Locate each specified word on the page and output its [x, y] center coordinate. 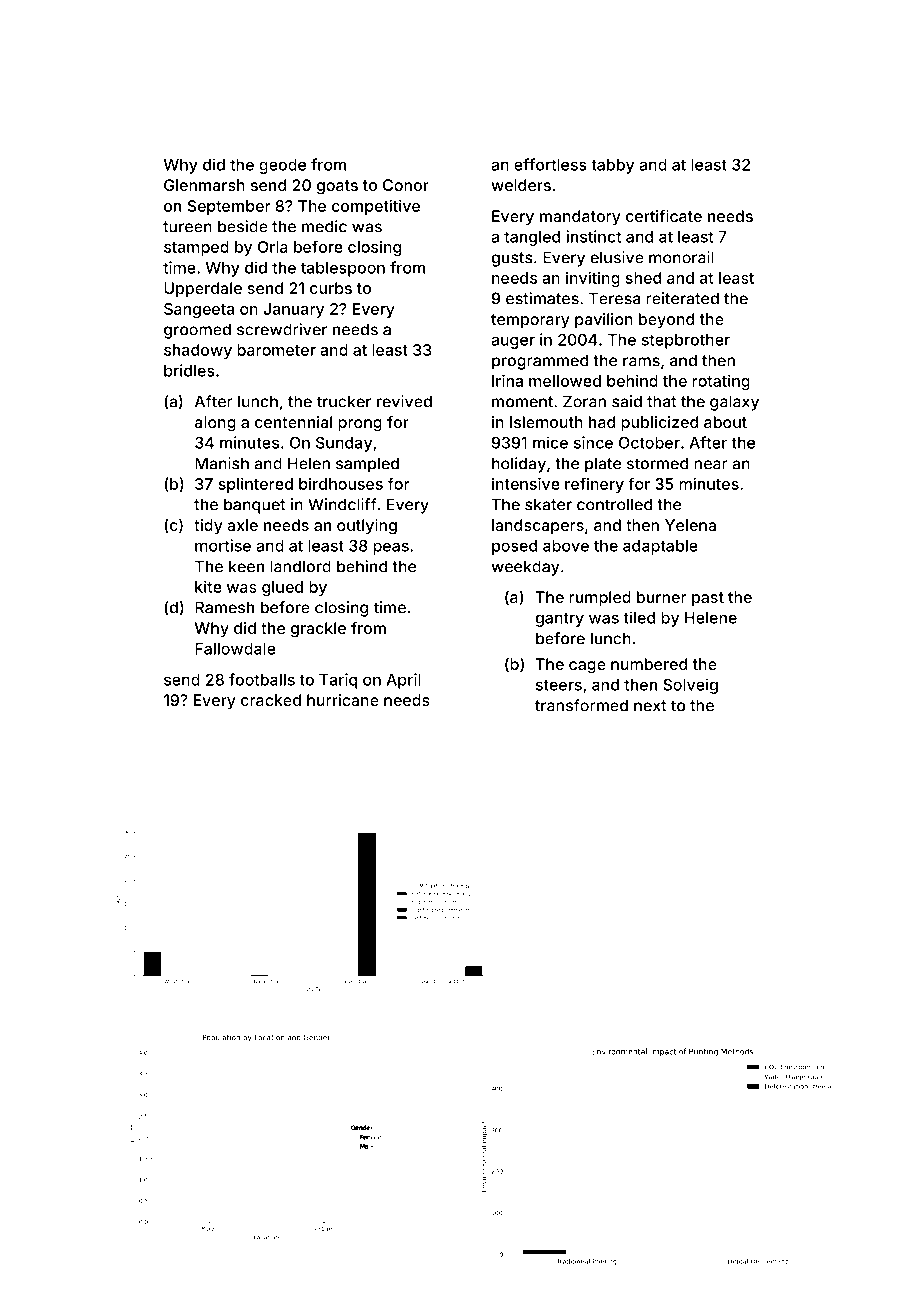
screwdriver [282, 329]
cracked [271, 700]
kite [208, 586]
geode [282, 166]
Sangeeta [199, 310]
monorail [681, 257]
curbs [331, 288]
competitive [376, 207]
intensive [526, 483]
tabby [612, 166]
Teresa [614, 298]
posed [514, 547]
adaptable [660, 547]
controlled [614, 504]
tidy [208, 527]
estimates [542, 298]
